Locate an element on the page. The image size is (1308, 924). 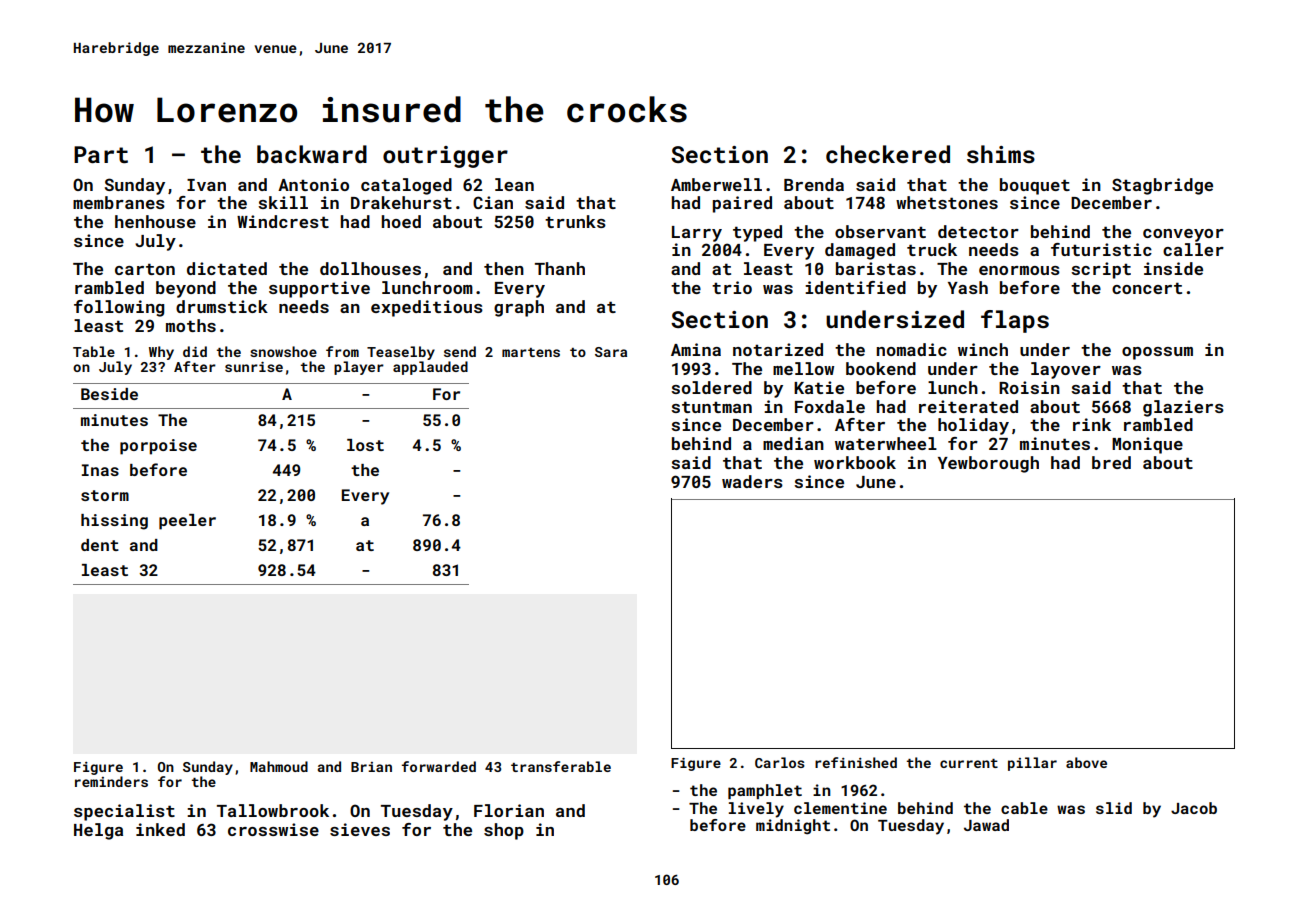
sunrise is located at coordinates (254, 367).
